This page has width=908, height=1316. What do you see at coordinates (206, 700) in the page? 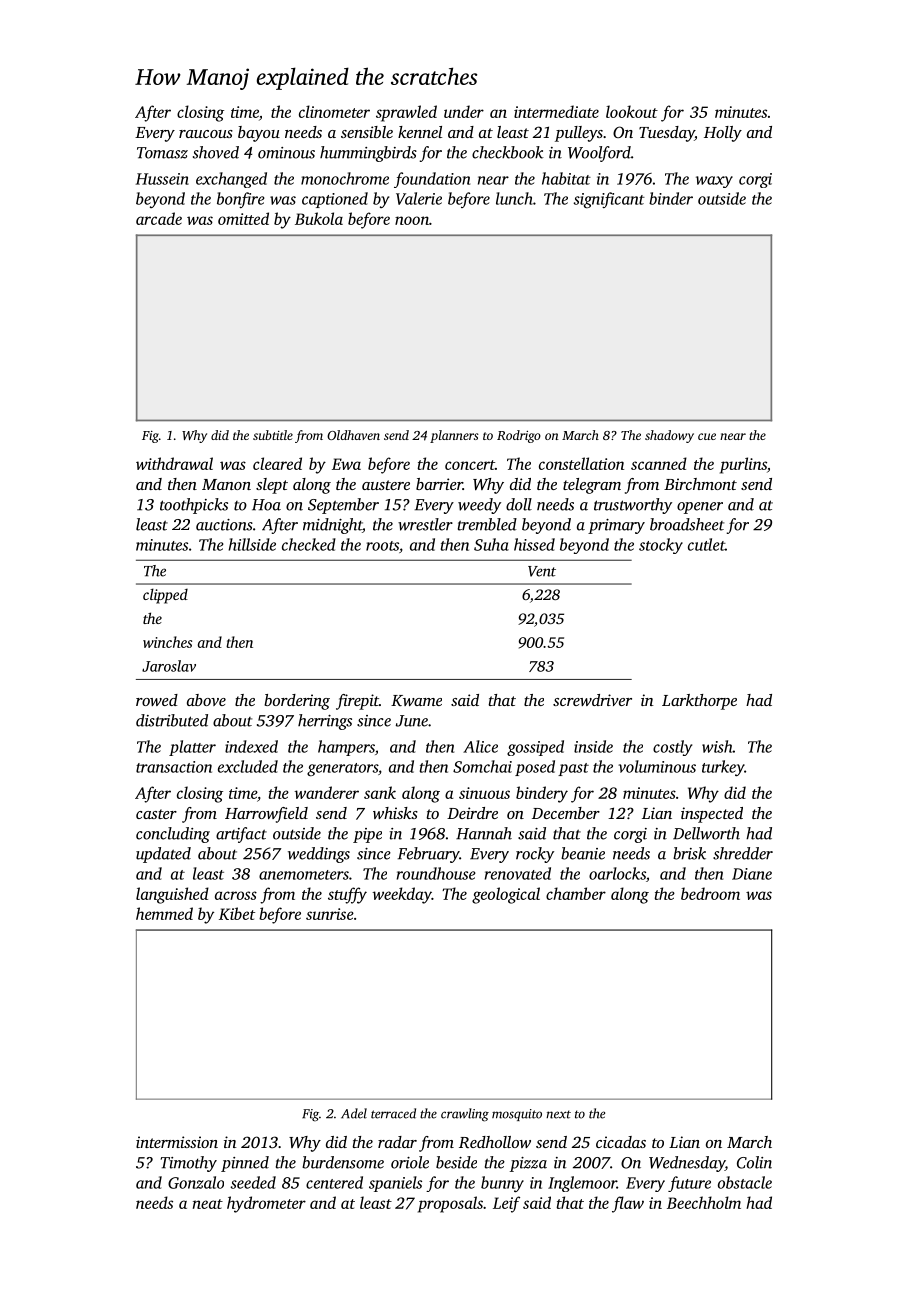
I see `above` at bounding box center [206, 700].
